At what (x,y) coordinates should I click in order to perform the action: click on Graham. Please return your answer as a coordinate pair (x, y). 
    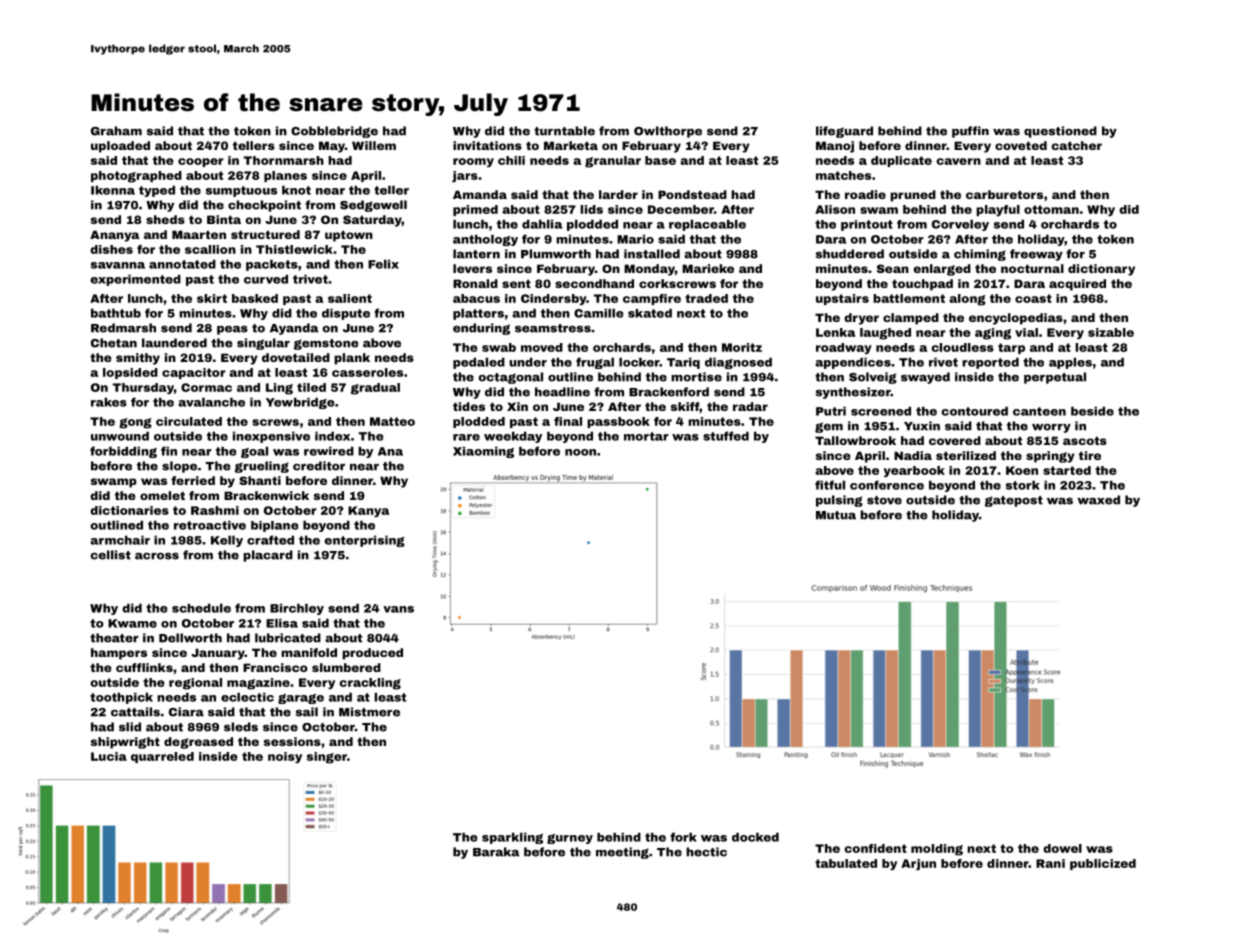
    Looking at the image, I should click on (116, 131).
